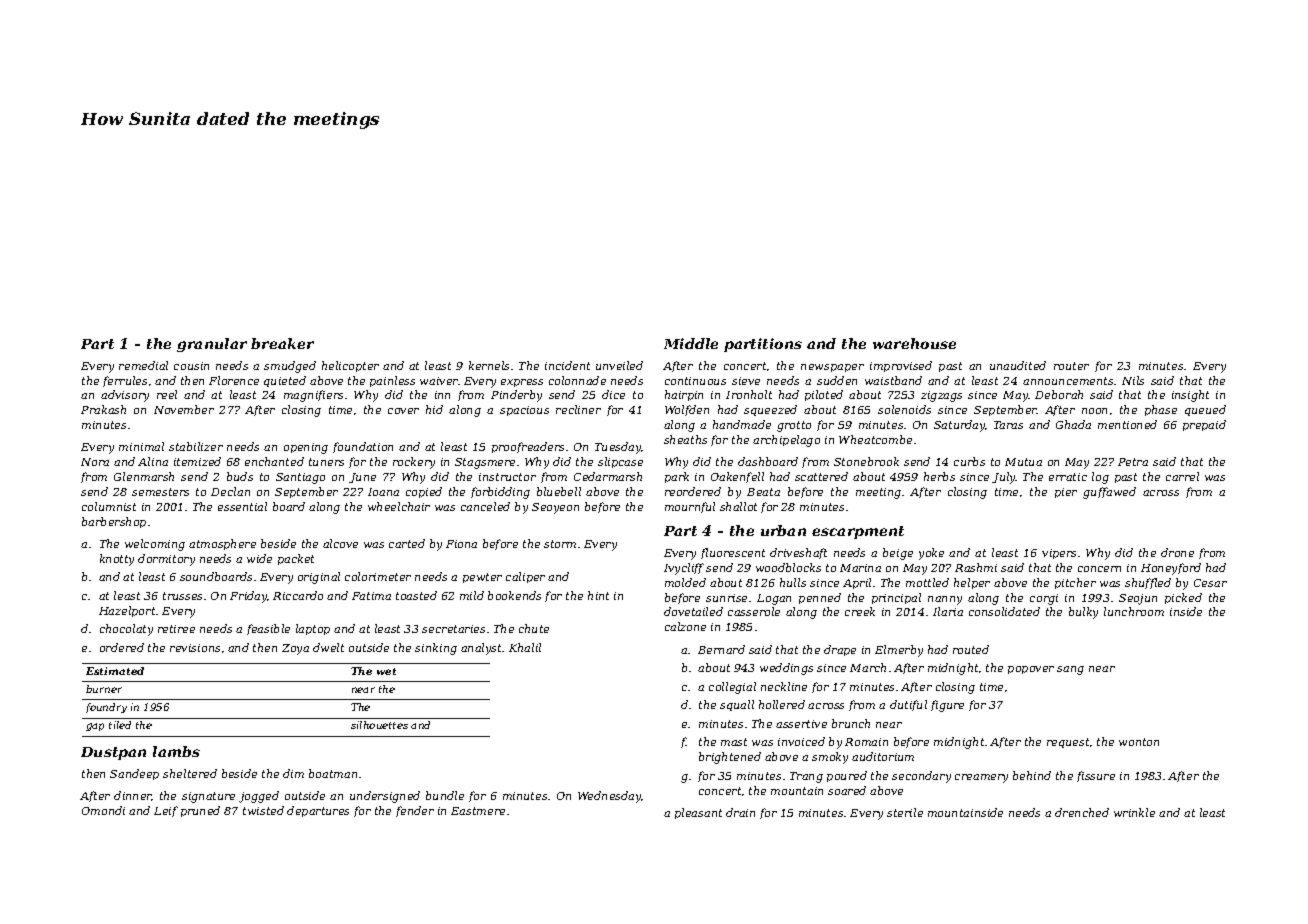  What do you see at coordinates (103, 810) in the screenshot?
I see `Omondi` at bounding box center [103, 810].
